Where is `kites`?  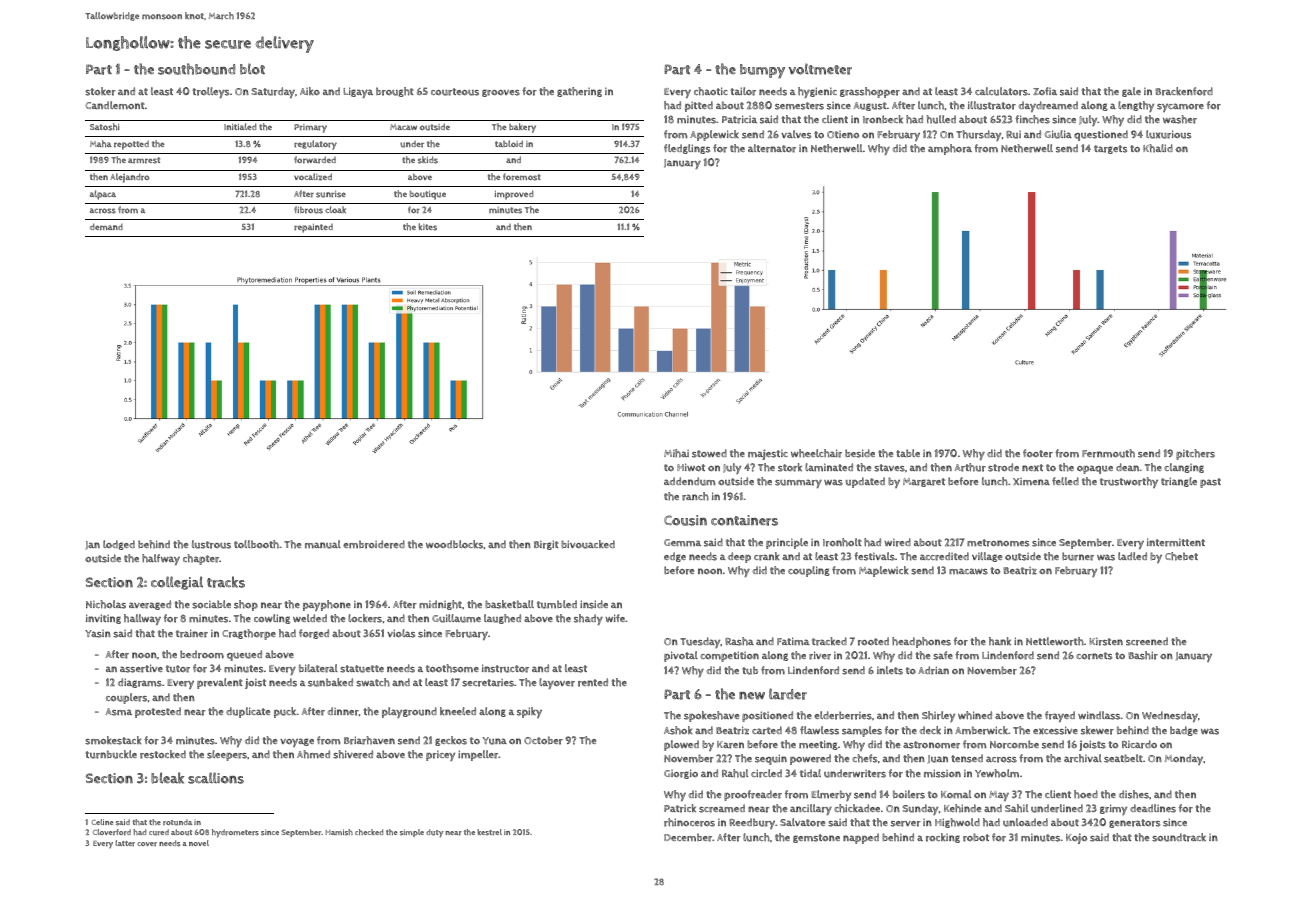 kites is located at coordinates (428, 227).
